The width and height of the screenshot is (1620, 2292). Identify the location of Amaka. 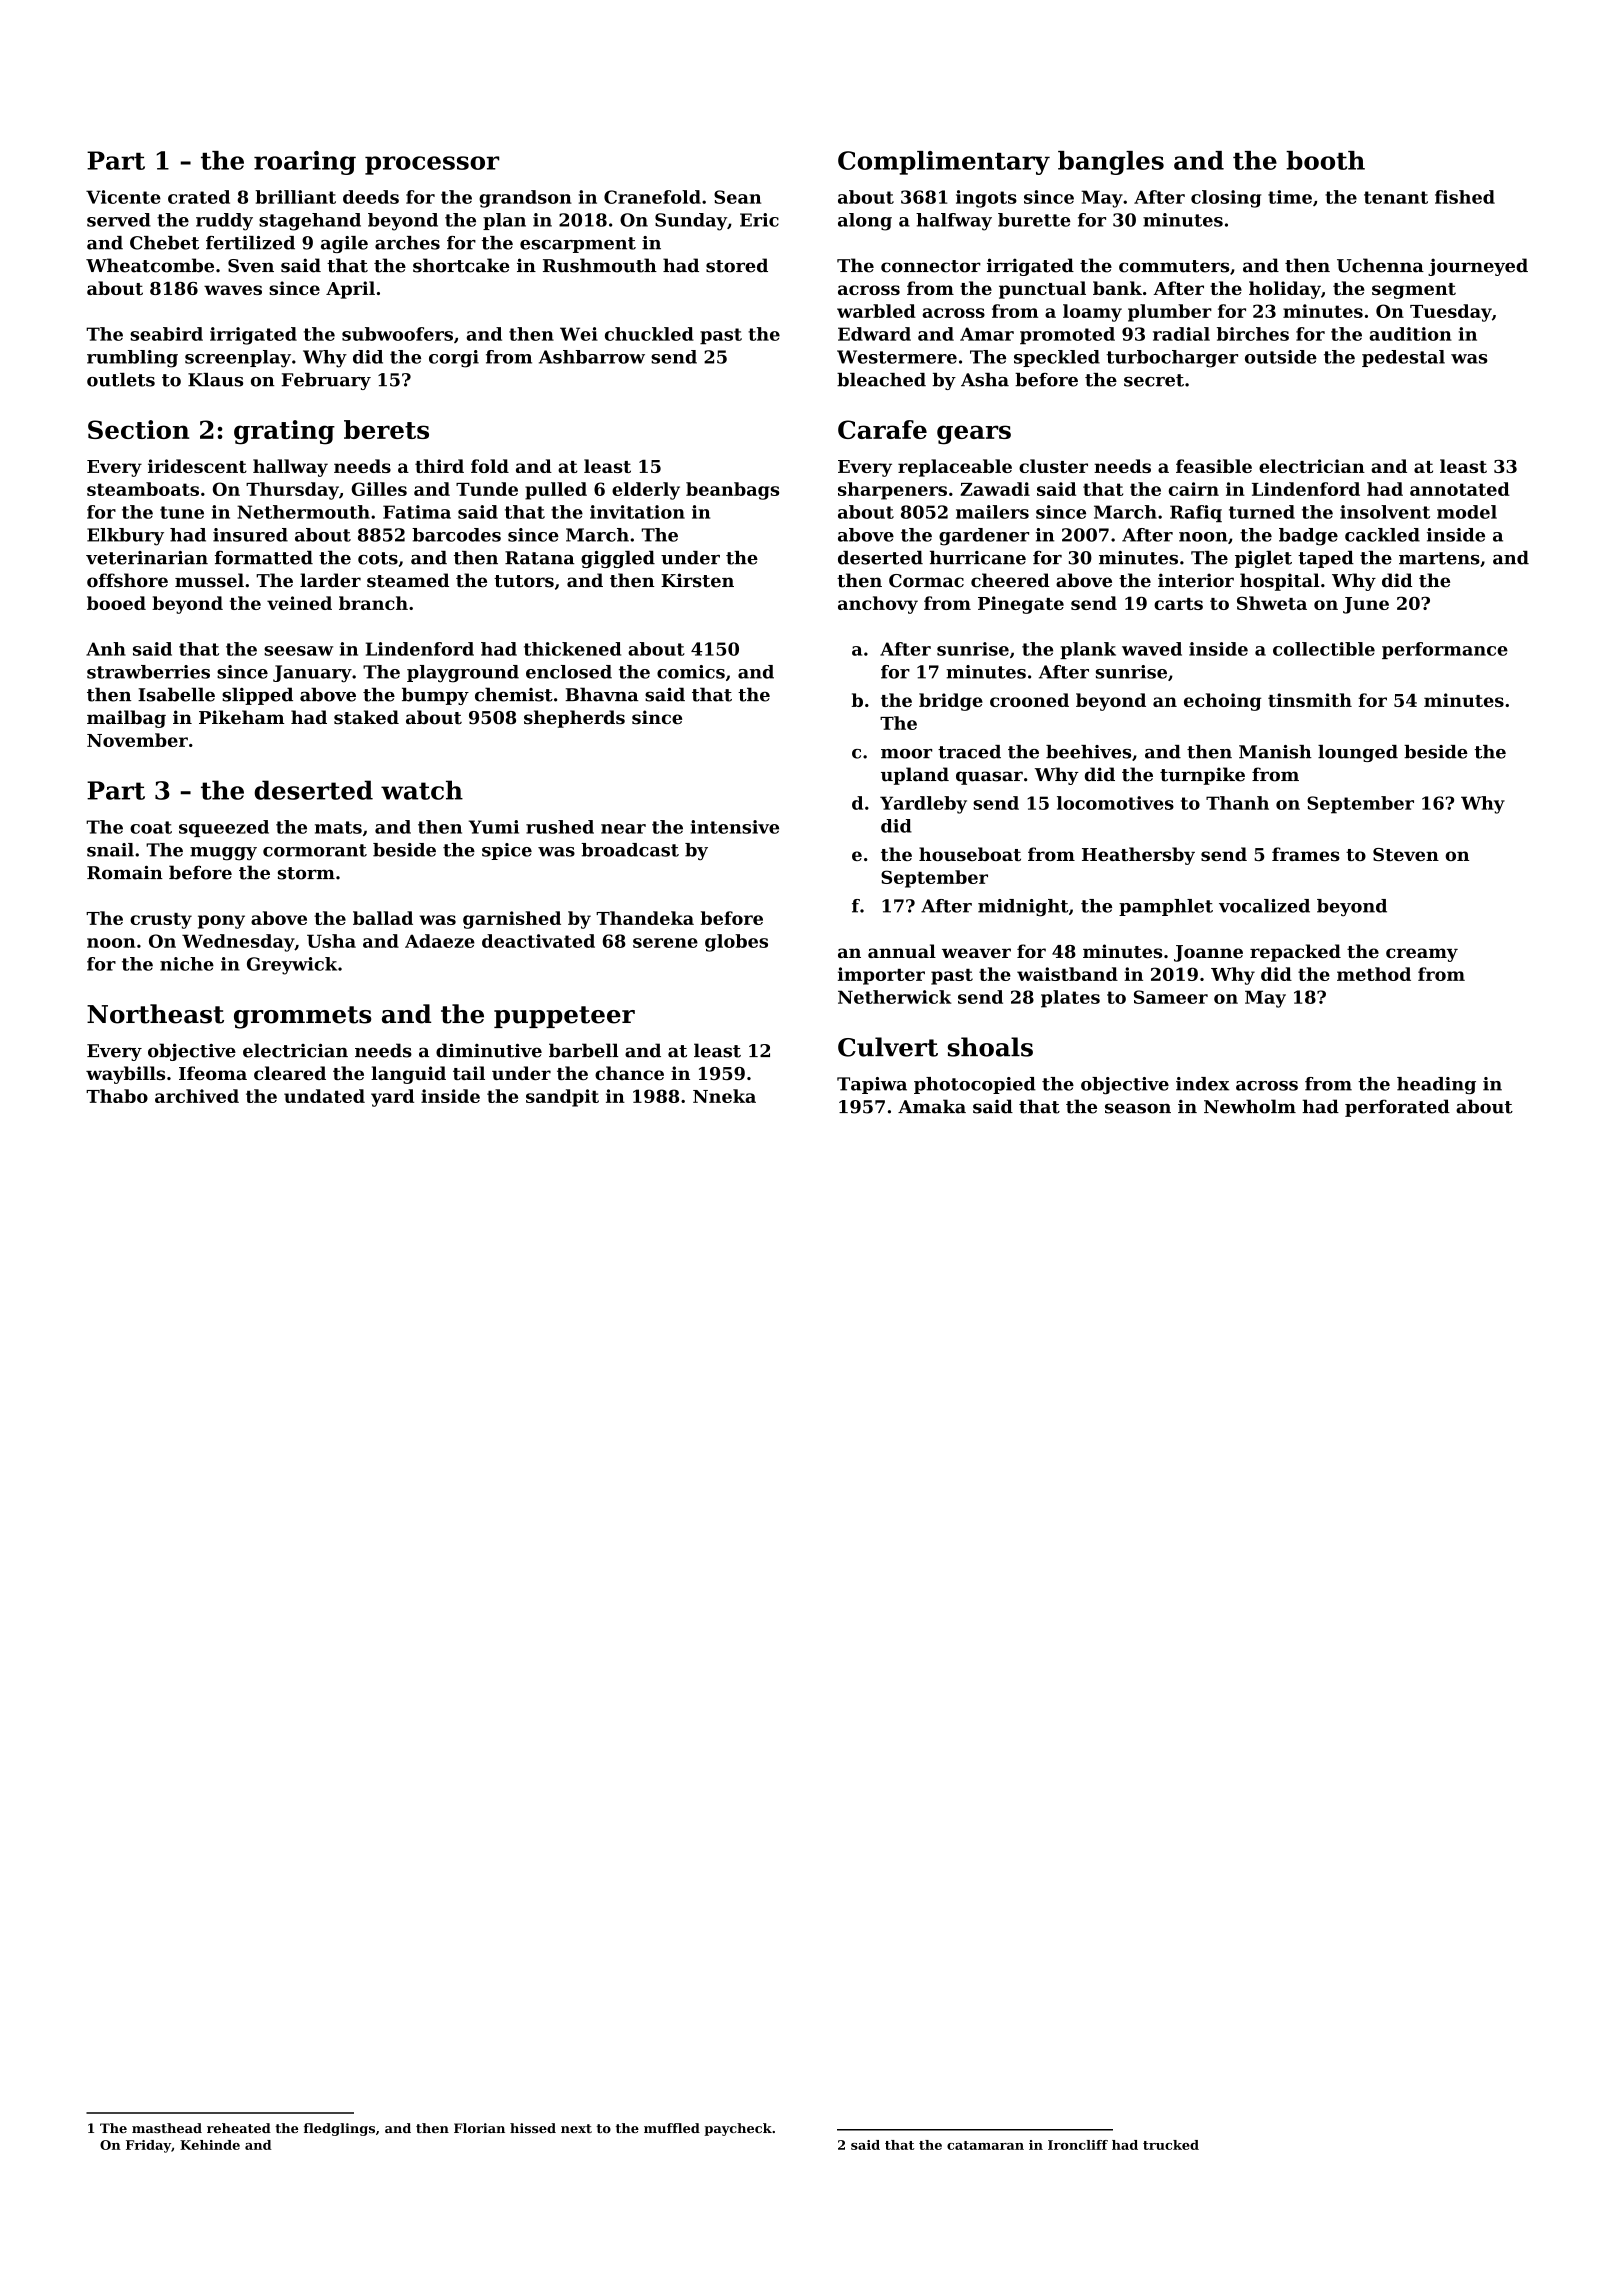
(932, 1106).
